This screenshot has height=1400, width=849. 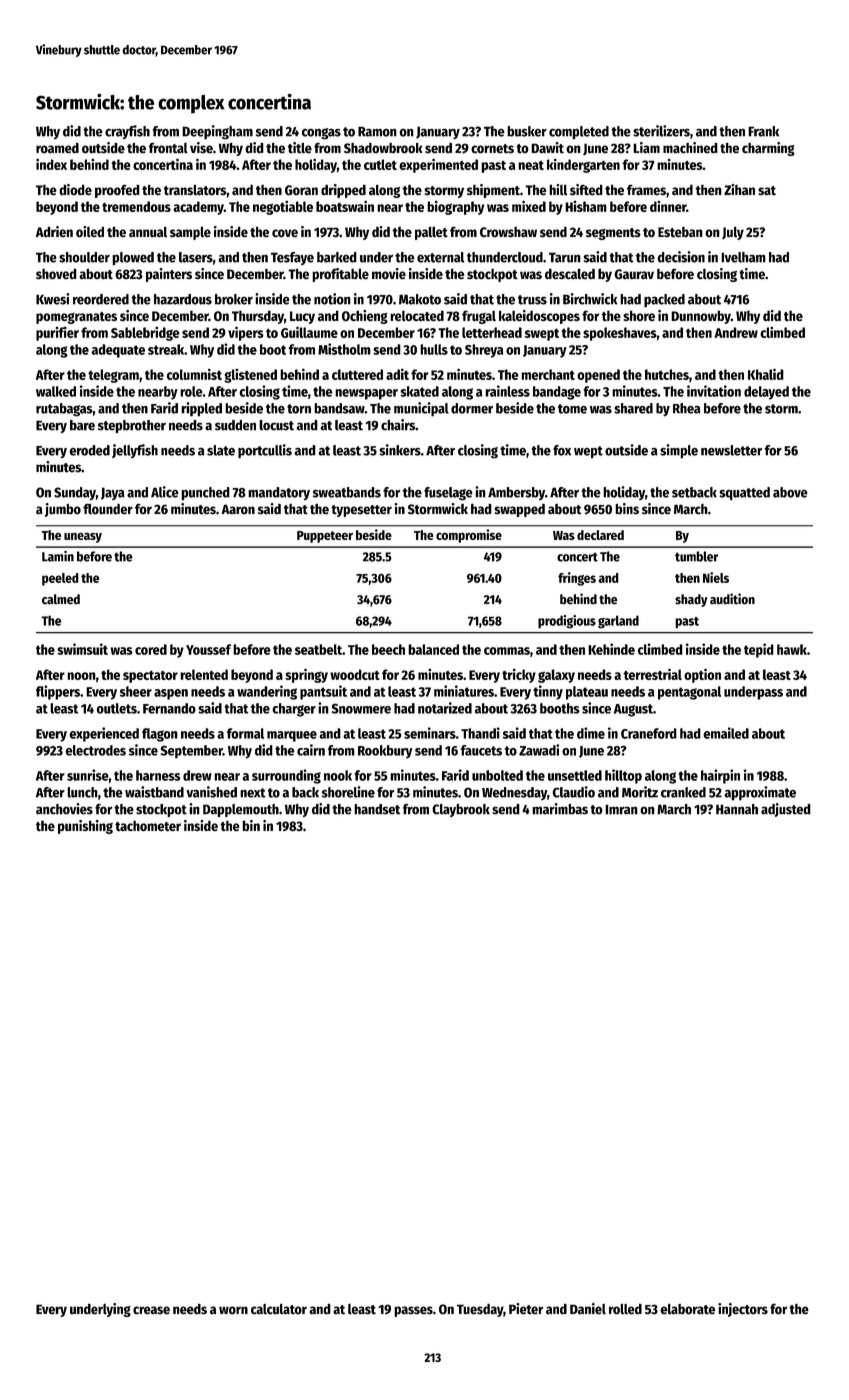 I want to click on translators, so click(x=195, y=190).
